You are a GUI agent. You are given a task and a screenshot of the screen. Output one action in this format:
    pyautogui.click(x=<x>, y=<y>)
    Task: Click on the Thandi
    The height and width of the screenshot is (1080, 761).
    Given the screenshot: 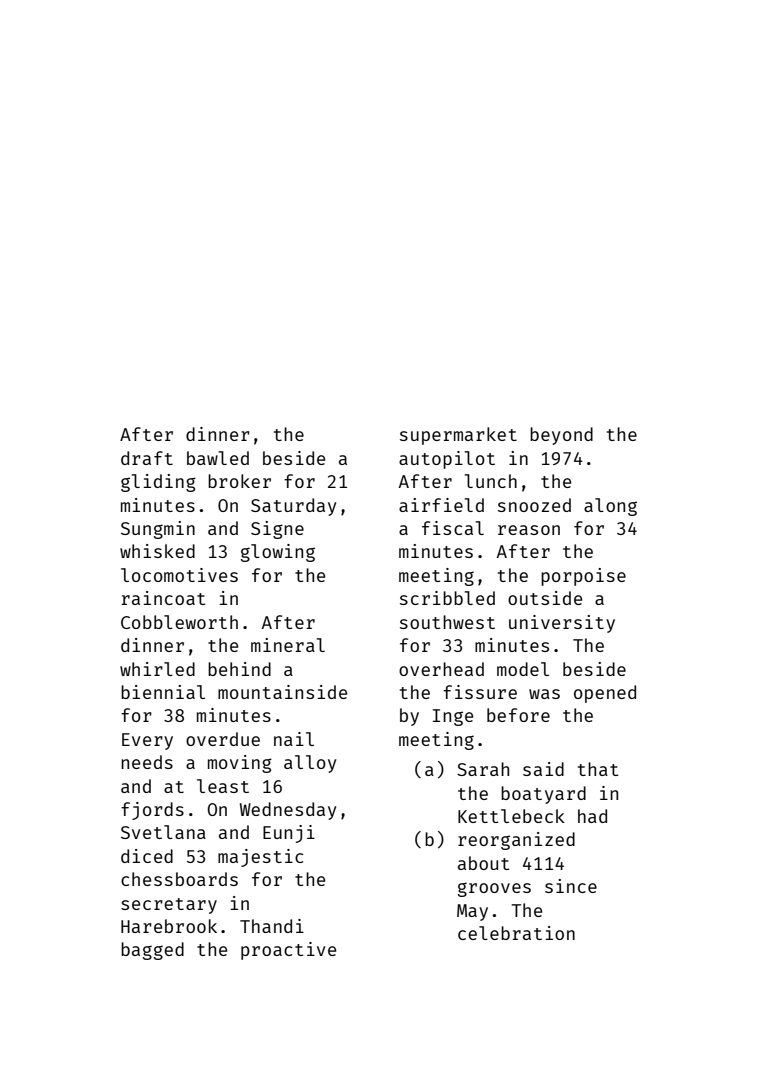 What is the action you would take?
    pyautogui.click(x=272, y=926)
